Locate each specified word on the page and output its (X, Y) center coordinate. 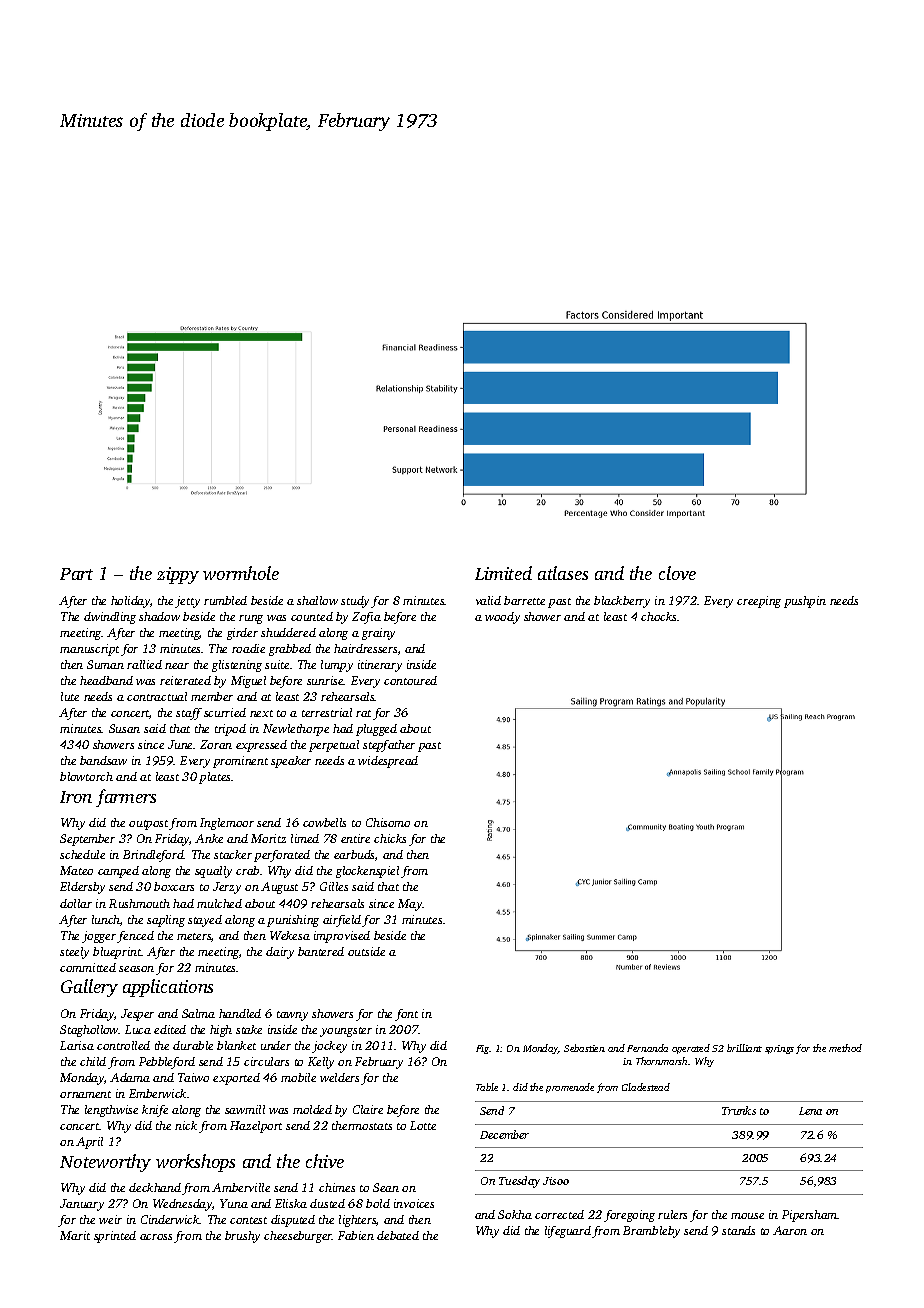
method (845, 1048)
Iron (76, 797)
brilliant (744, 1048)
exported (236, 1079)
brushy (242, 1237)
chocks (658, 616)
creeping (759, 602)
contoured (410, 680)
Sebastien (584, 1048)
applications (168, 988)
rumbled (225, 600)
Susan (124, 728)
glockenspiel (367, 872)
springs (779, 1049)
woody (502, 618)
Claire (368, 1109)
